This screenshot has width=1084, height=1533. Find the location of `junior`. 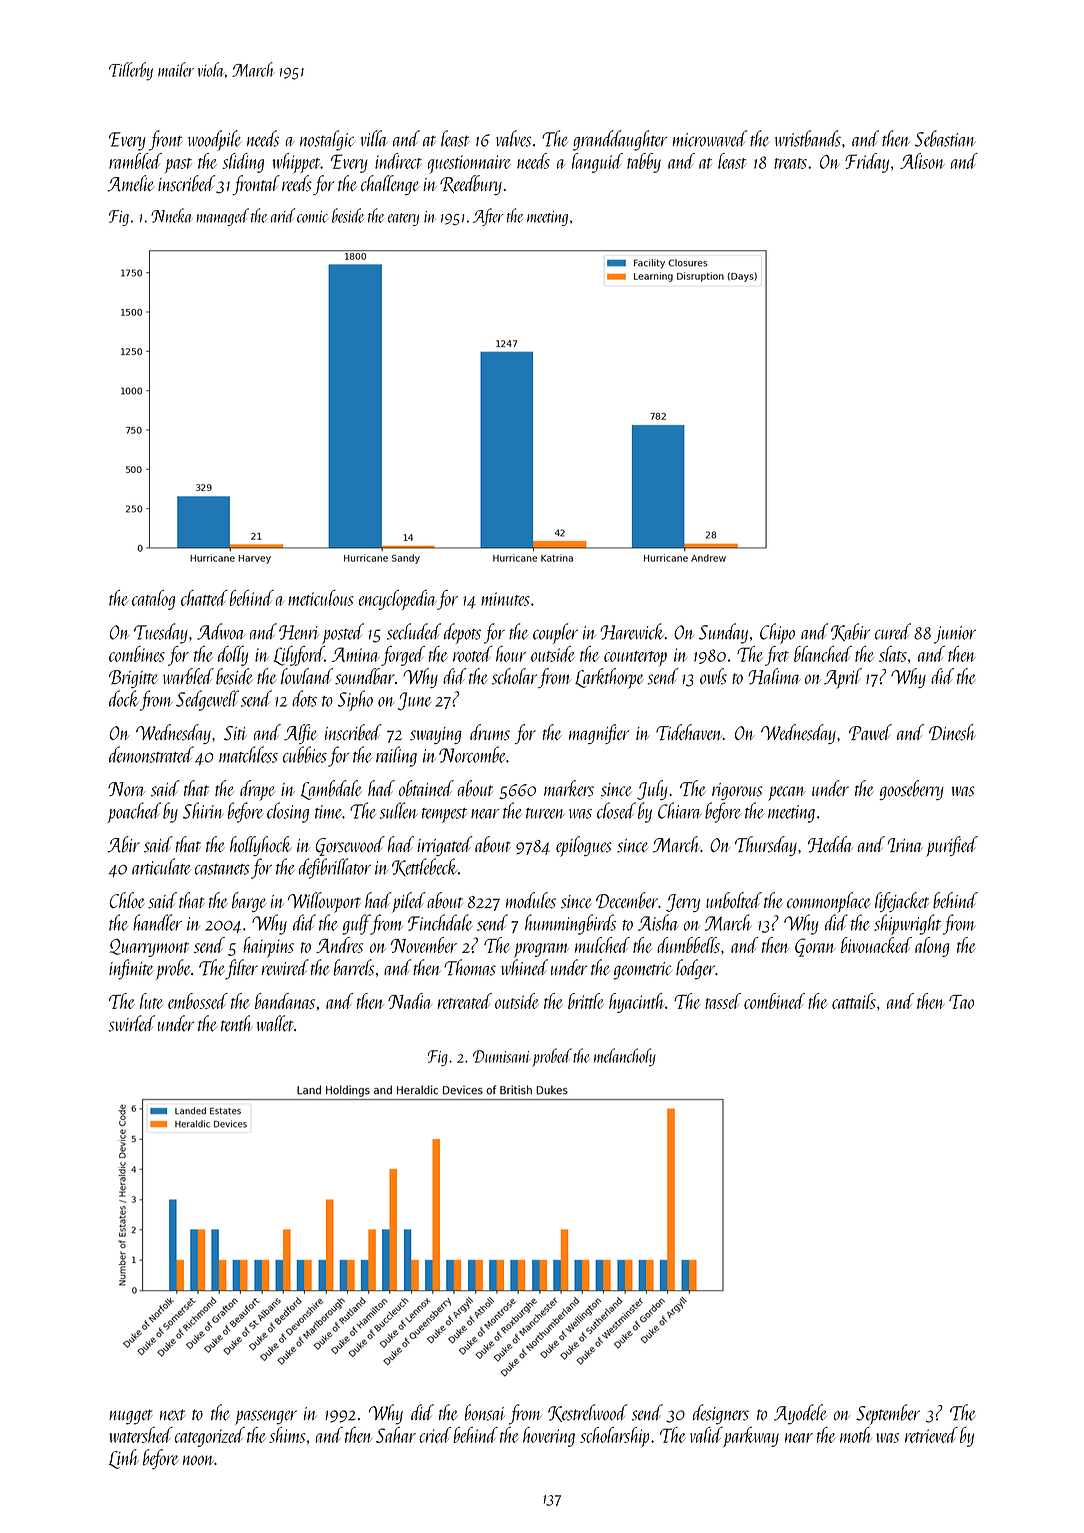

junior is located at coordinates (955, 635).
